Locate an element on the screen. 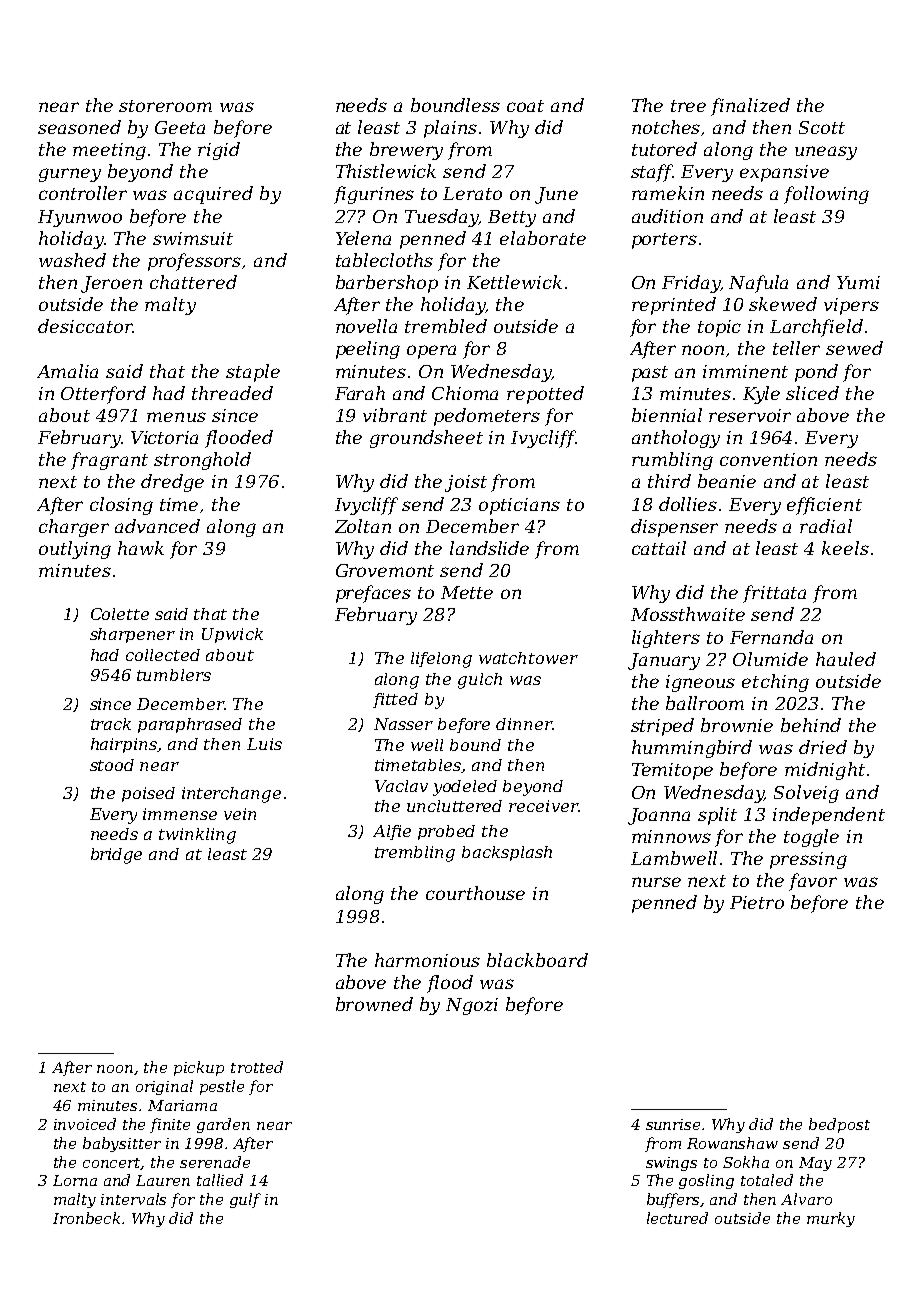 Image resolution: width=924 pixels, height=1308 pixels. efficient is located at coordinates (824, 506).
